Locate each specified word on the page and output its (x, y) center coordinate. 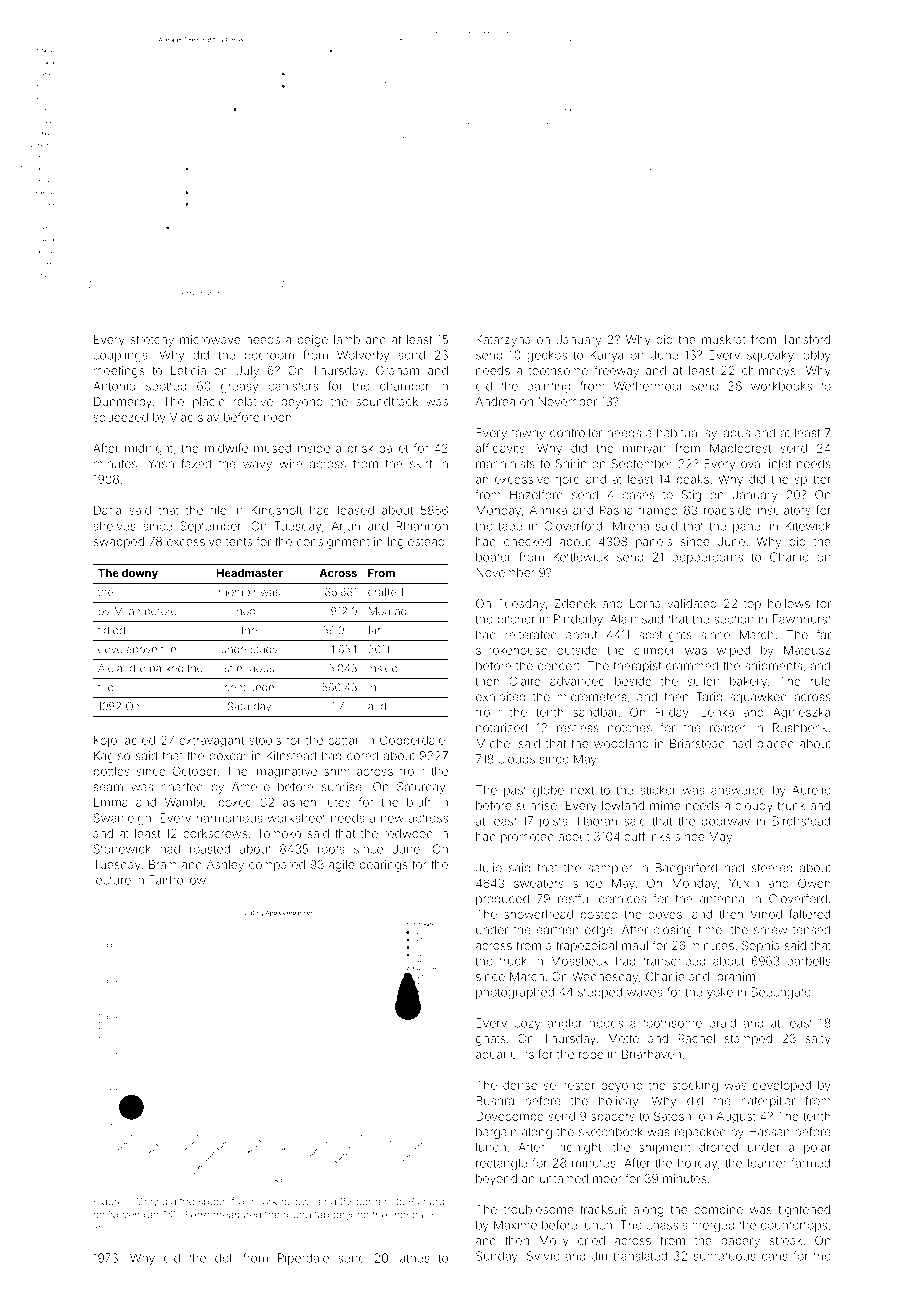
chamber (404, 386)
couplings (120, 356)
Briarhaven (651, 1054)
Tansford (806, 339)
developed (782, 1086)
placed (775, 744)
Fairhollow (177, 880)
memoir (237, 592)
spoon (213, 1203)
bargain (496, 1133)
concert (559, 666)
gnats (490, 1040)
